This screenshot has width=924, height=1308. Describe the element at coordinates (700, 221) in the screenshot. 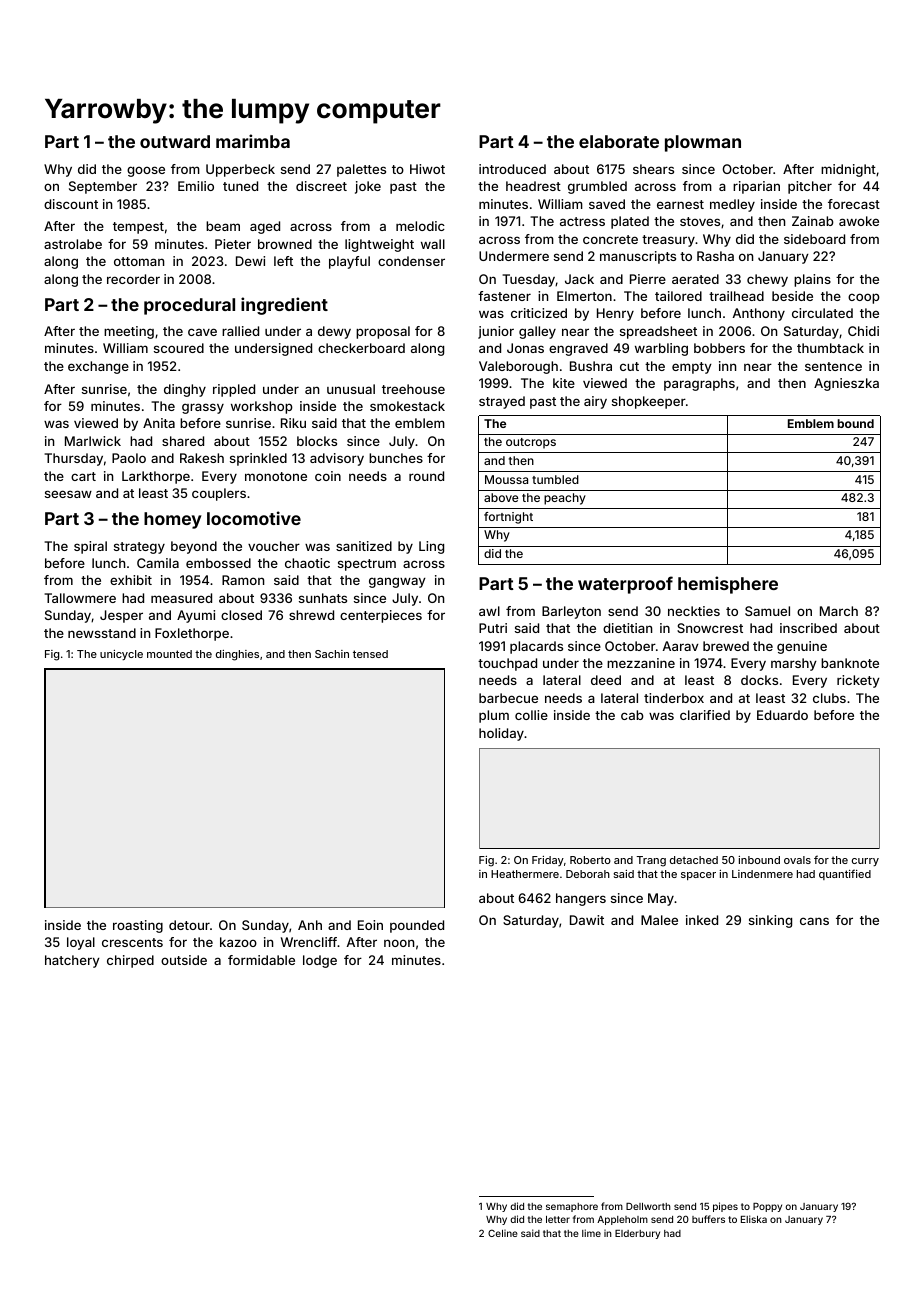

I see `stoves` at that location.
